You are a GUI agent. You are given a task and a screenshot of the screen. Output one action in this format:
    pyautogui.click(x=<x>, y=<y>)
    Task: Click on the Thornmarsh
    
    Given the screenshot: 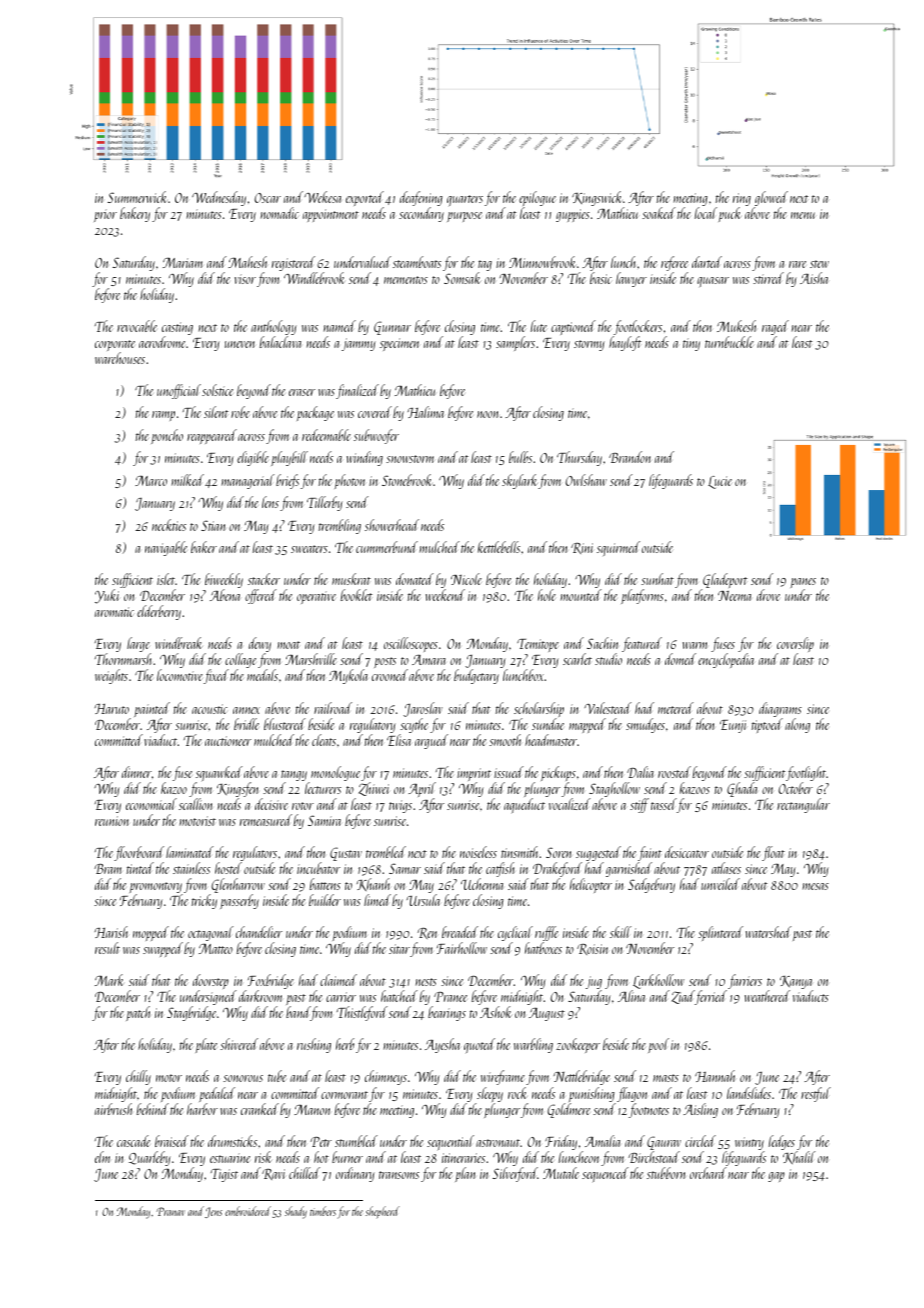 What is the action you would take?
    pyautogui.click(x=123, y=659)
